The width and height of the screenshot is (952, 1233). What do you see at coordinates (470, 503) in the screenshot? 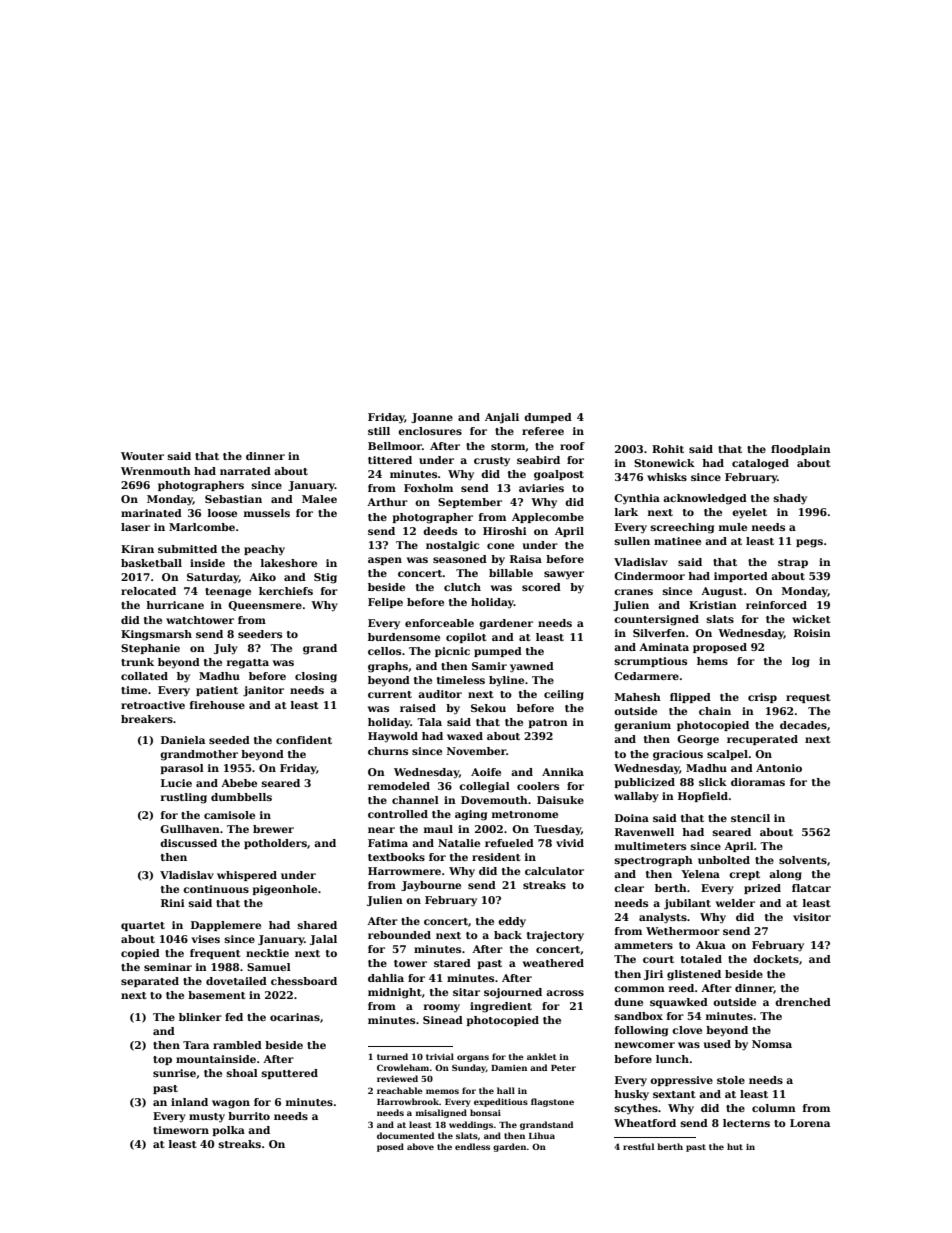
I see `September` at bounding box center [470, 503].
